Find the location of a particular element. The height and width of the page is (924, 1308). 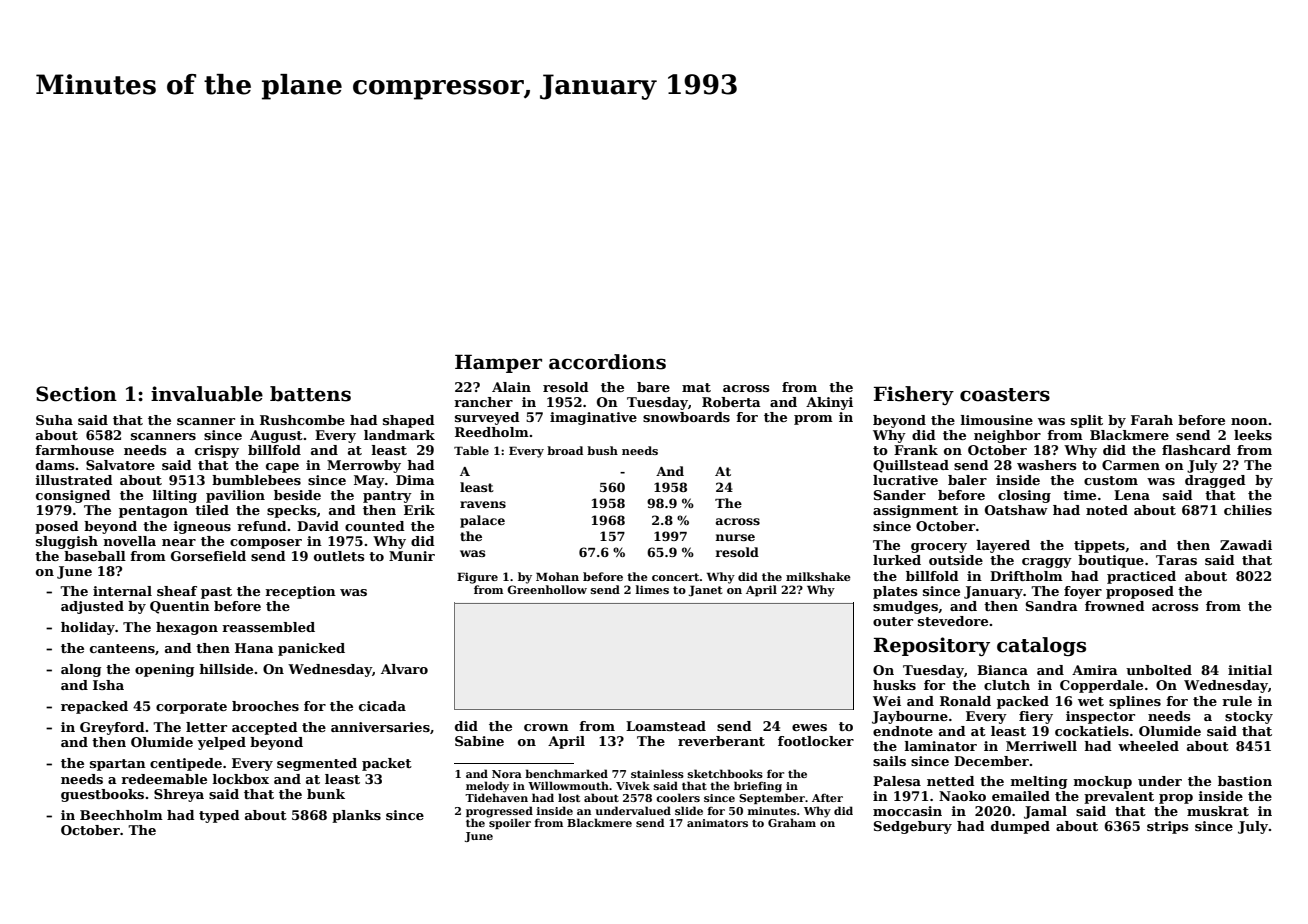

unbolted is located at coordinates (1159, 670).
